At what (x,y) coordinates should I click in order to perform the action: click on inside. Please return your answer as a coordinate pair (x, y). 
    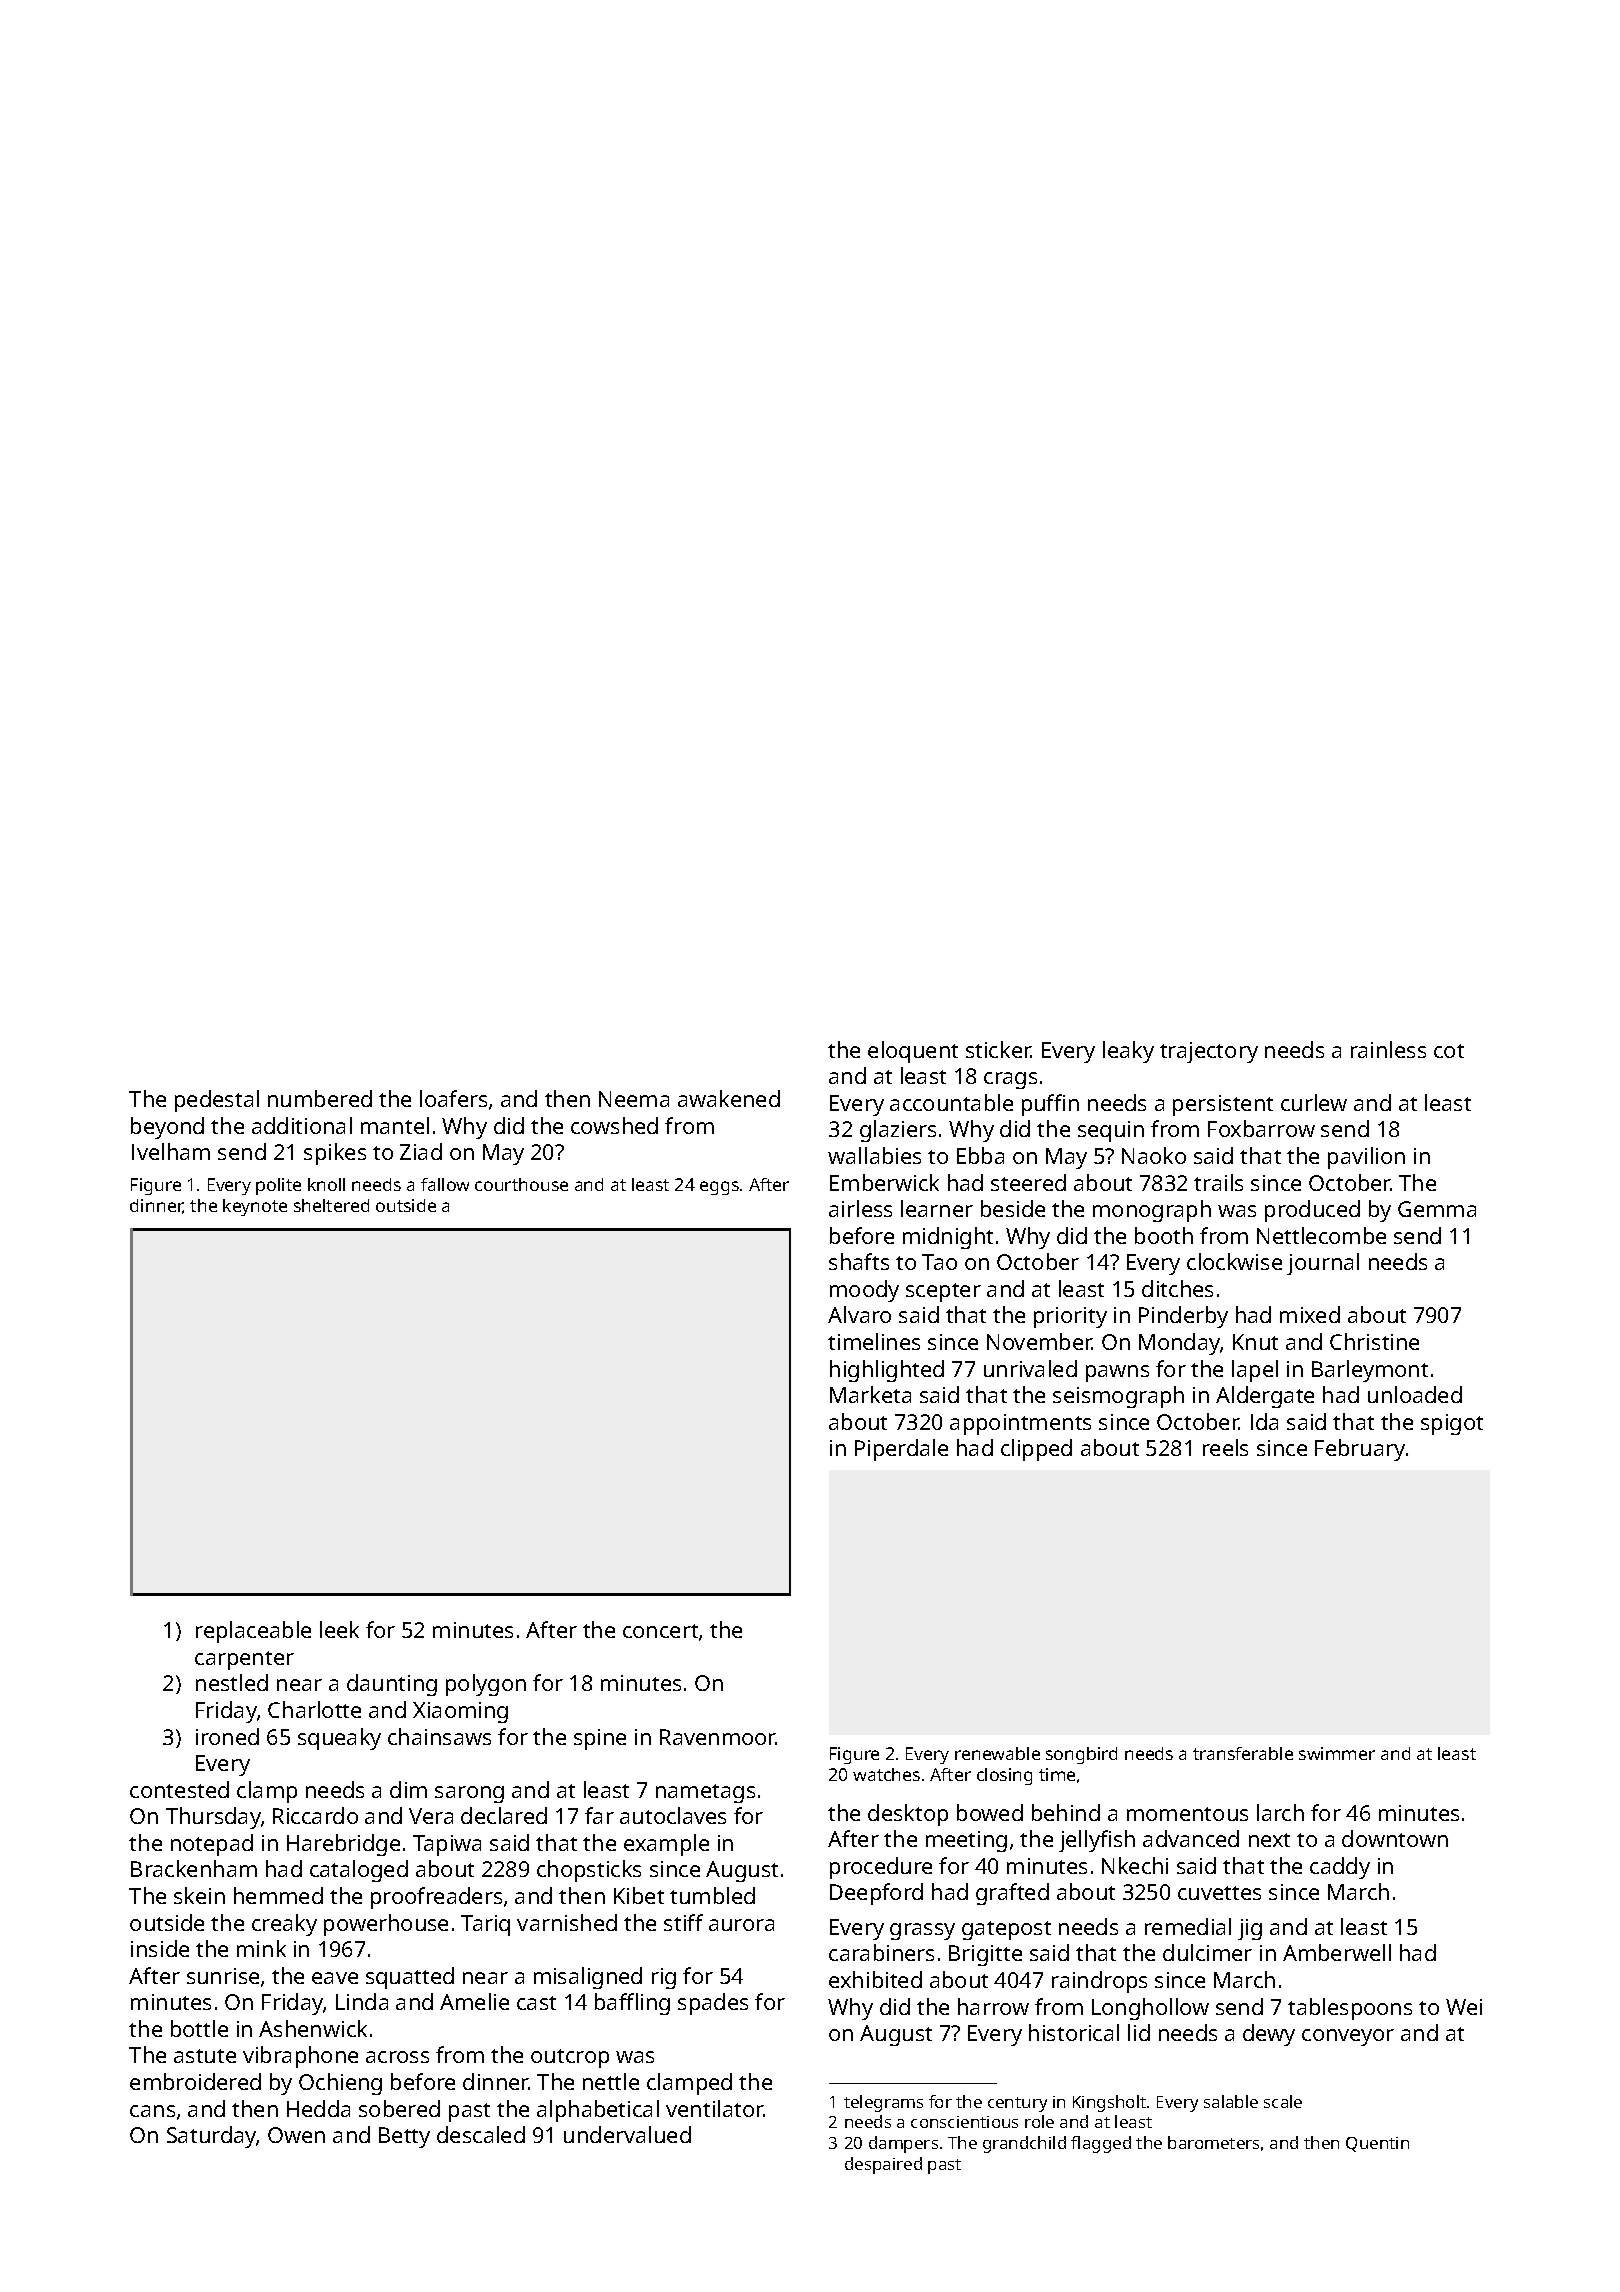
    Looking at the image, I should click on (160, 1948).
